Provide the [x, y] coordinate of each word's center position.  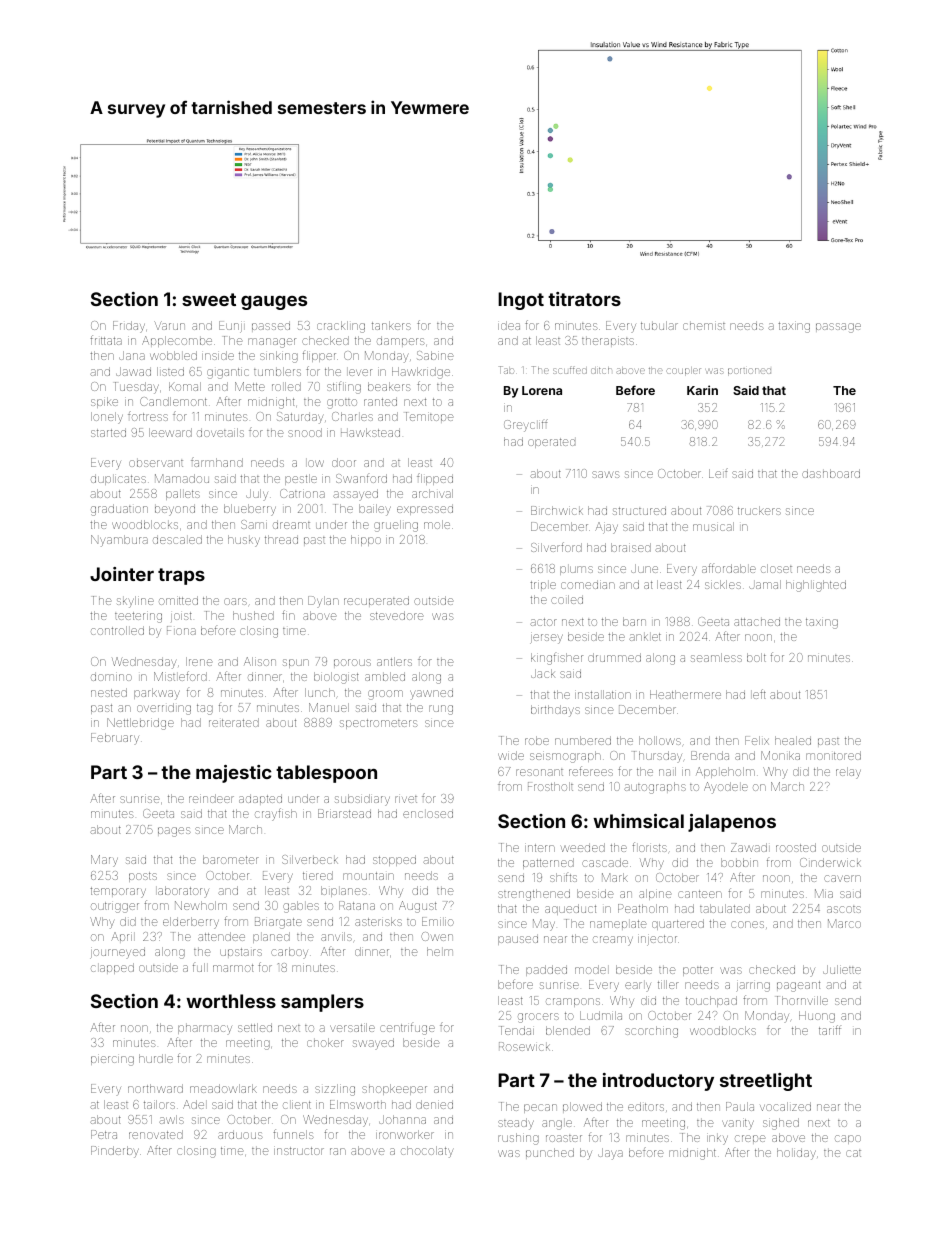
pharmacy [205, 1030]
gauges [274, 303]
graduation [119, 510]
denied [434, 1104]
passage [838, 328]
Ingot [521, 301]
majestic [233, 774]
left [759, 694]
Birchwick [557, 510]
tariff [830, 1030]
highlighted [816, 586]
